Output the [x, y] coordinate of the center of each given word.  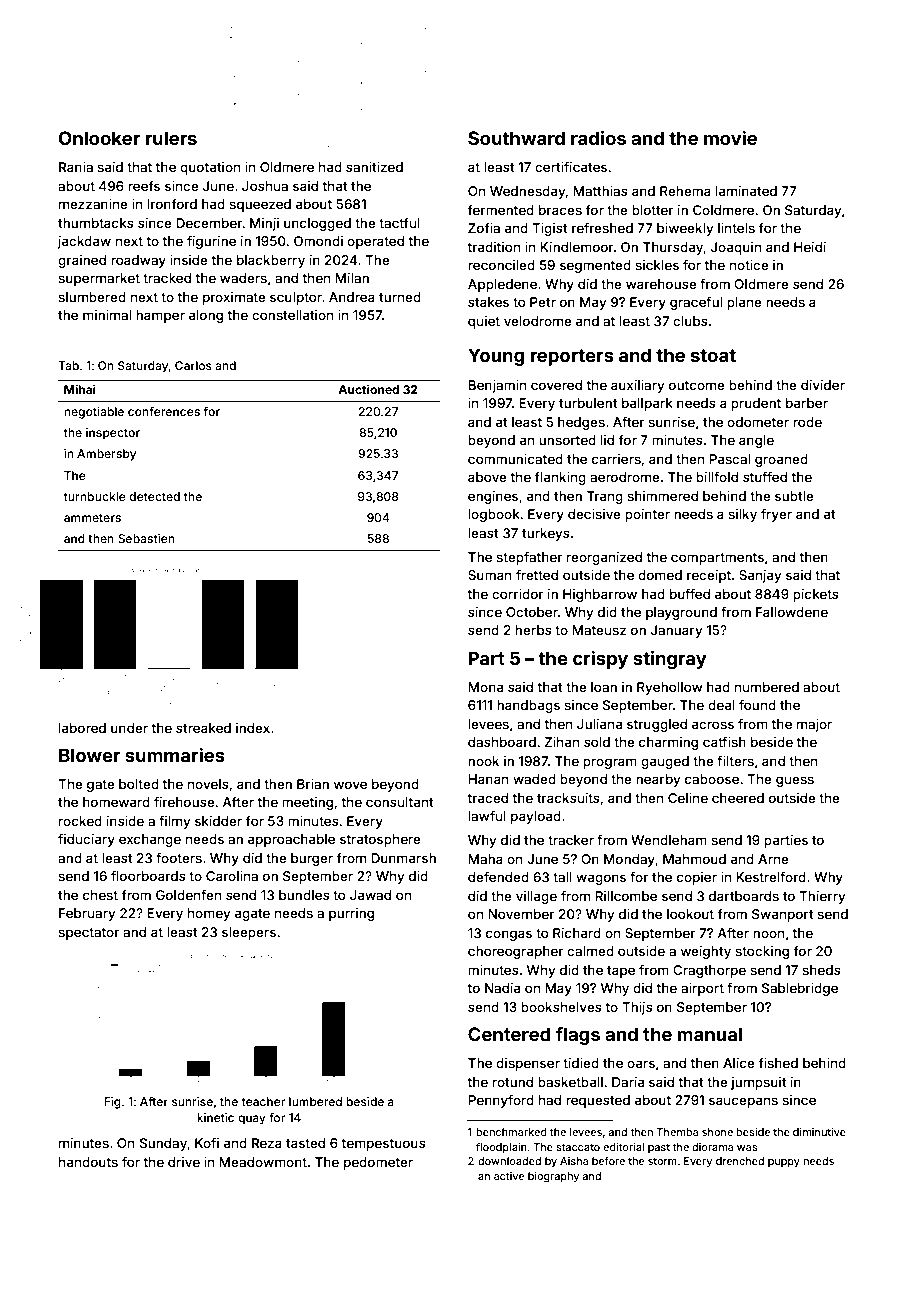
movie [730, 138]
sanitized [374, 167]
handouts [88, 1162]
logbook [494, 515]
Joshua [265, 186]
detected [154, 496]
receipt [709, 576]
